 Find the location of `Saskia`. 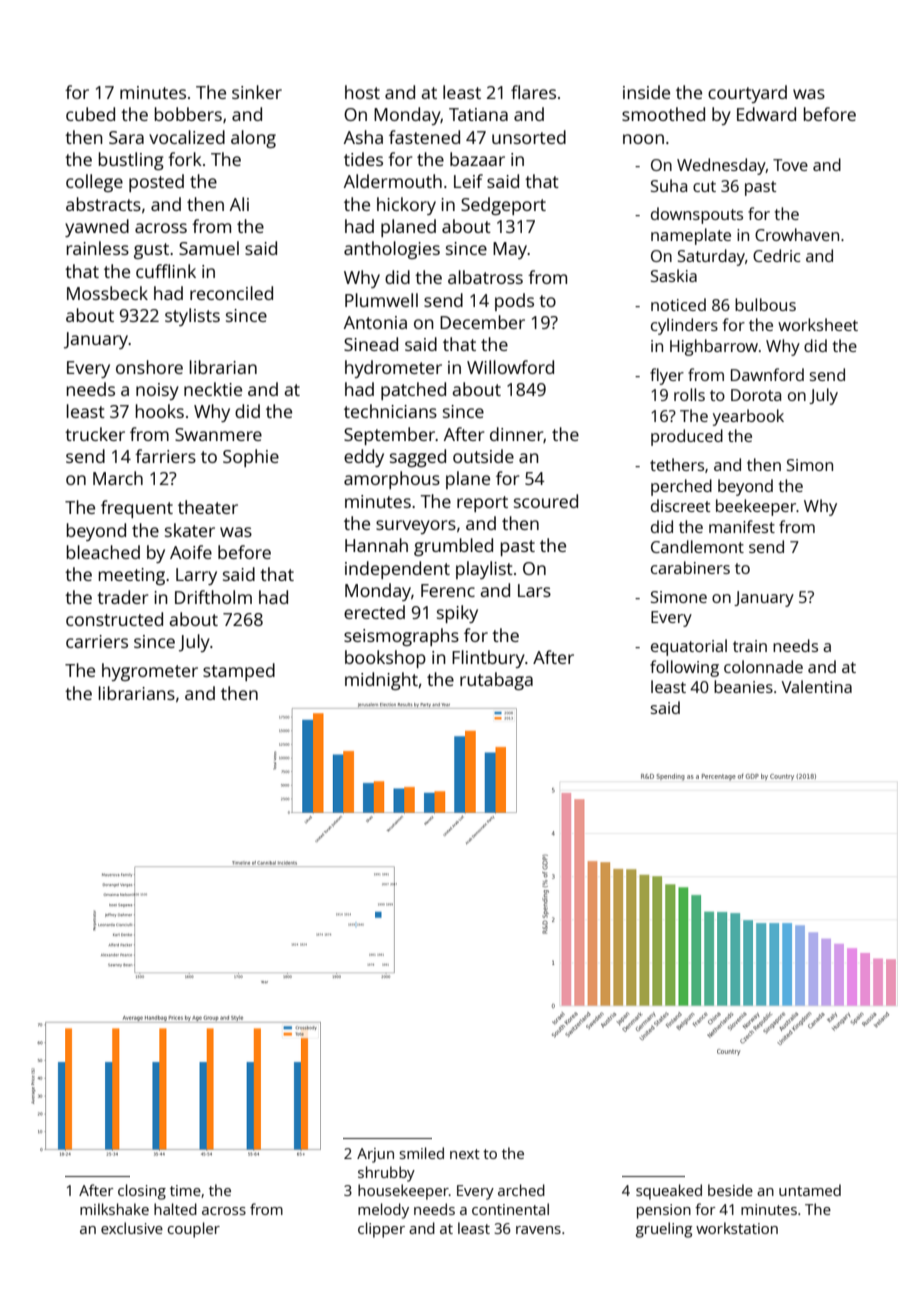

Saskia is located at coordinates (674, 275).
